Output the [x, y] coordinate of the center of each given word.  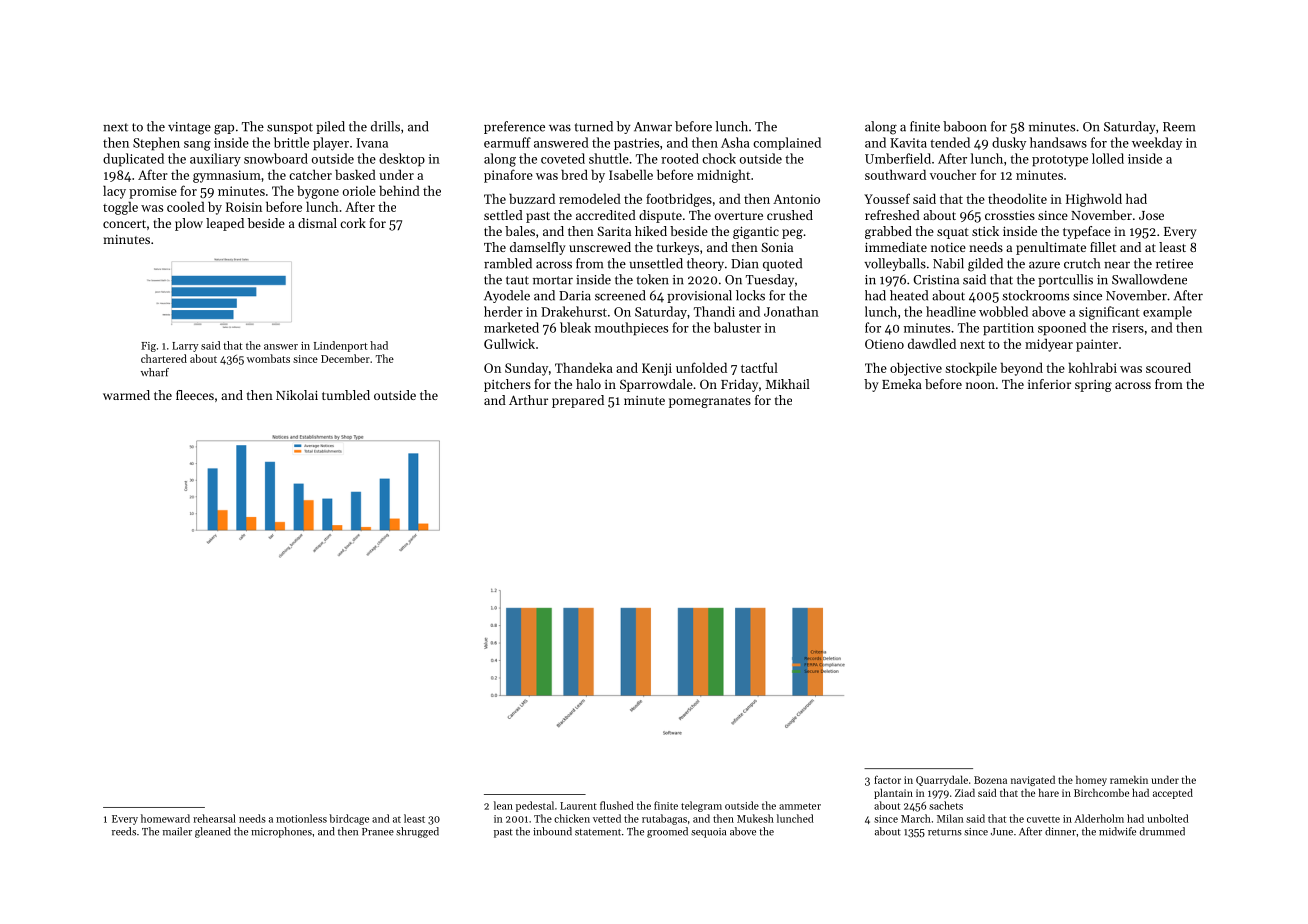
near [1117, 265]
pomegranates [710, 402]
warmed [126, 395]
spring [1093, 386]
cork [353, 223]
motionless [301, 818]
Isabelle [631, 174]
